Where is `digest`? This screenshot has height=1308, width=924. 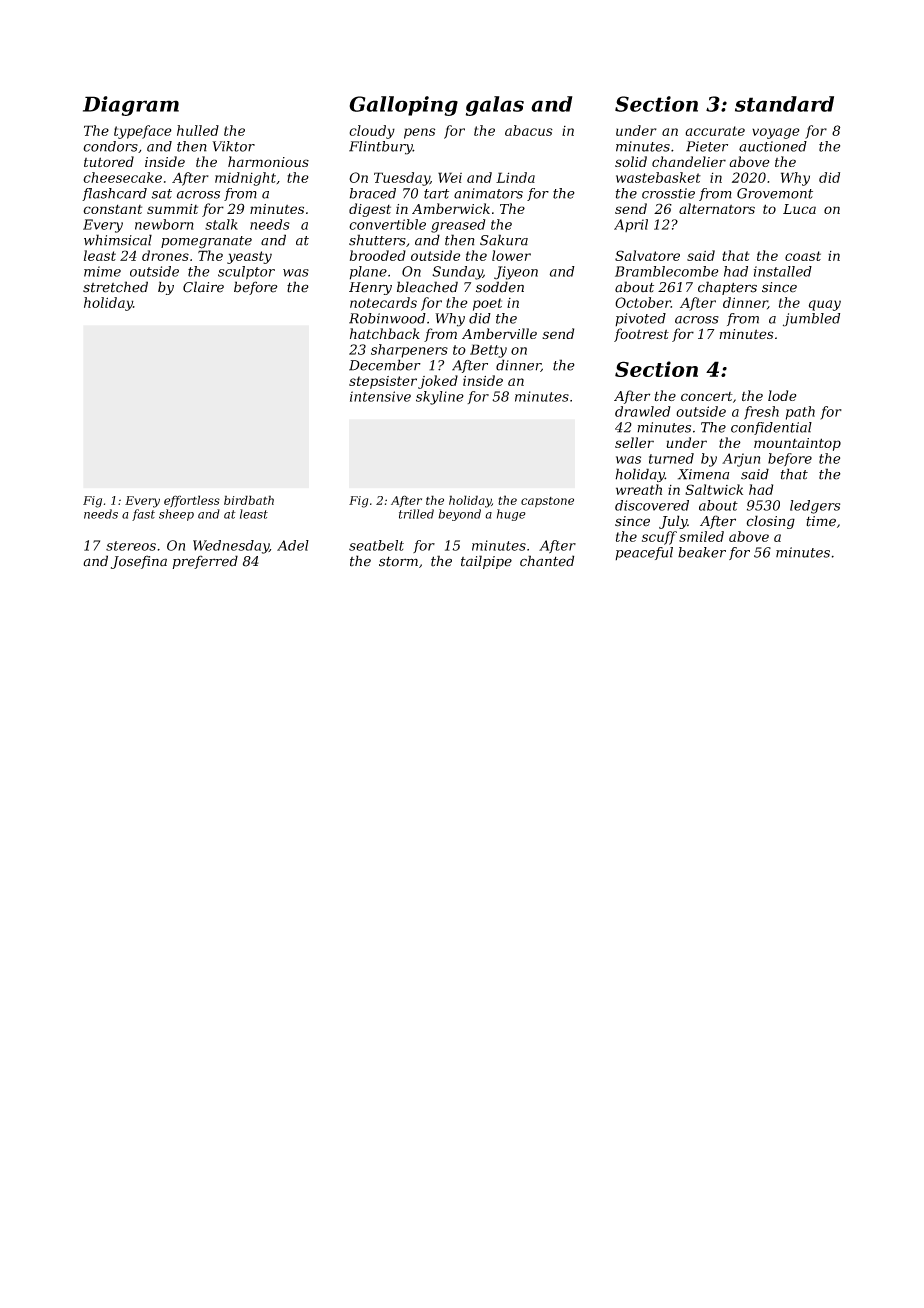
digest is located at coordinates (370, 210).
